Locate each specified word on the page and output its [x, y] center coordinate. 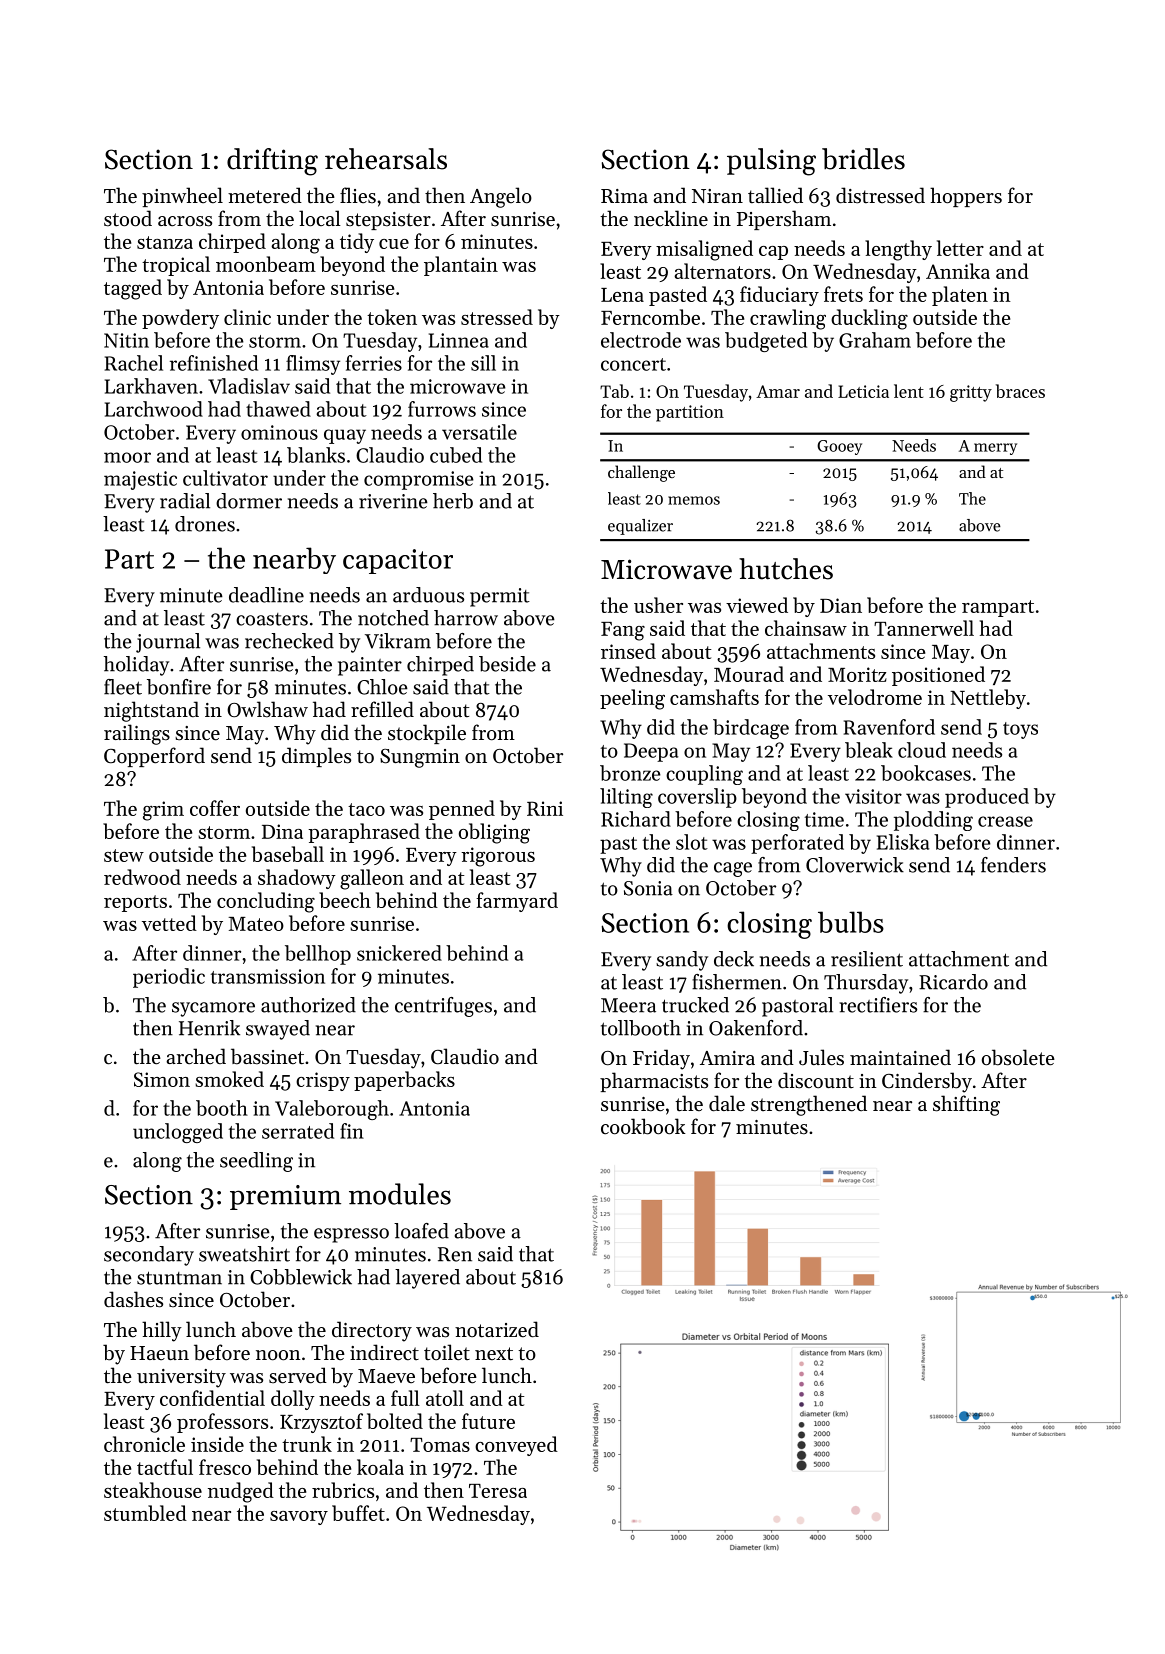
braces [1020, 391]
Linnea [459, 340]
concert [633, 364]
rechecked [289, 641]
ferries [374, 363]
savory [299, 1518]
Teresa [498, 1491]
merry [995, 449]
